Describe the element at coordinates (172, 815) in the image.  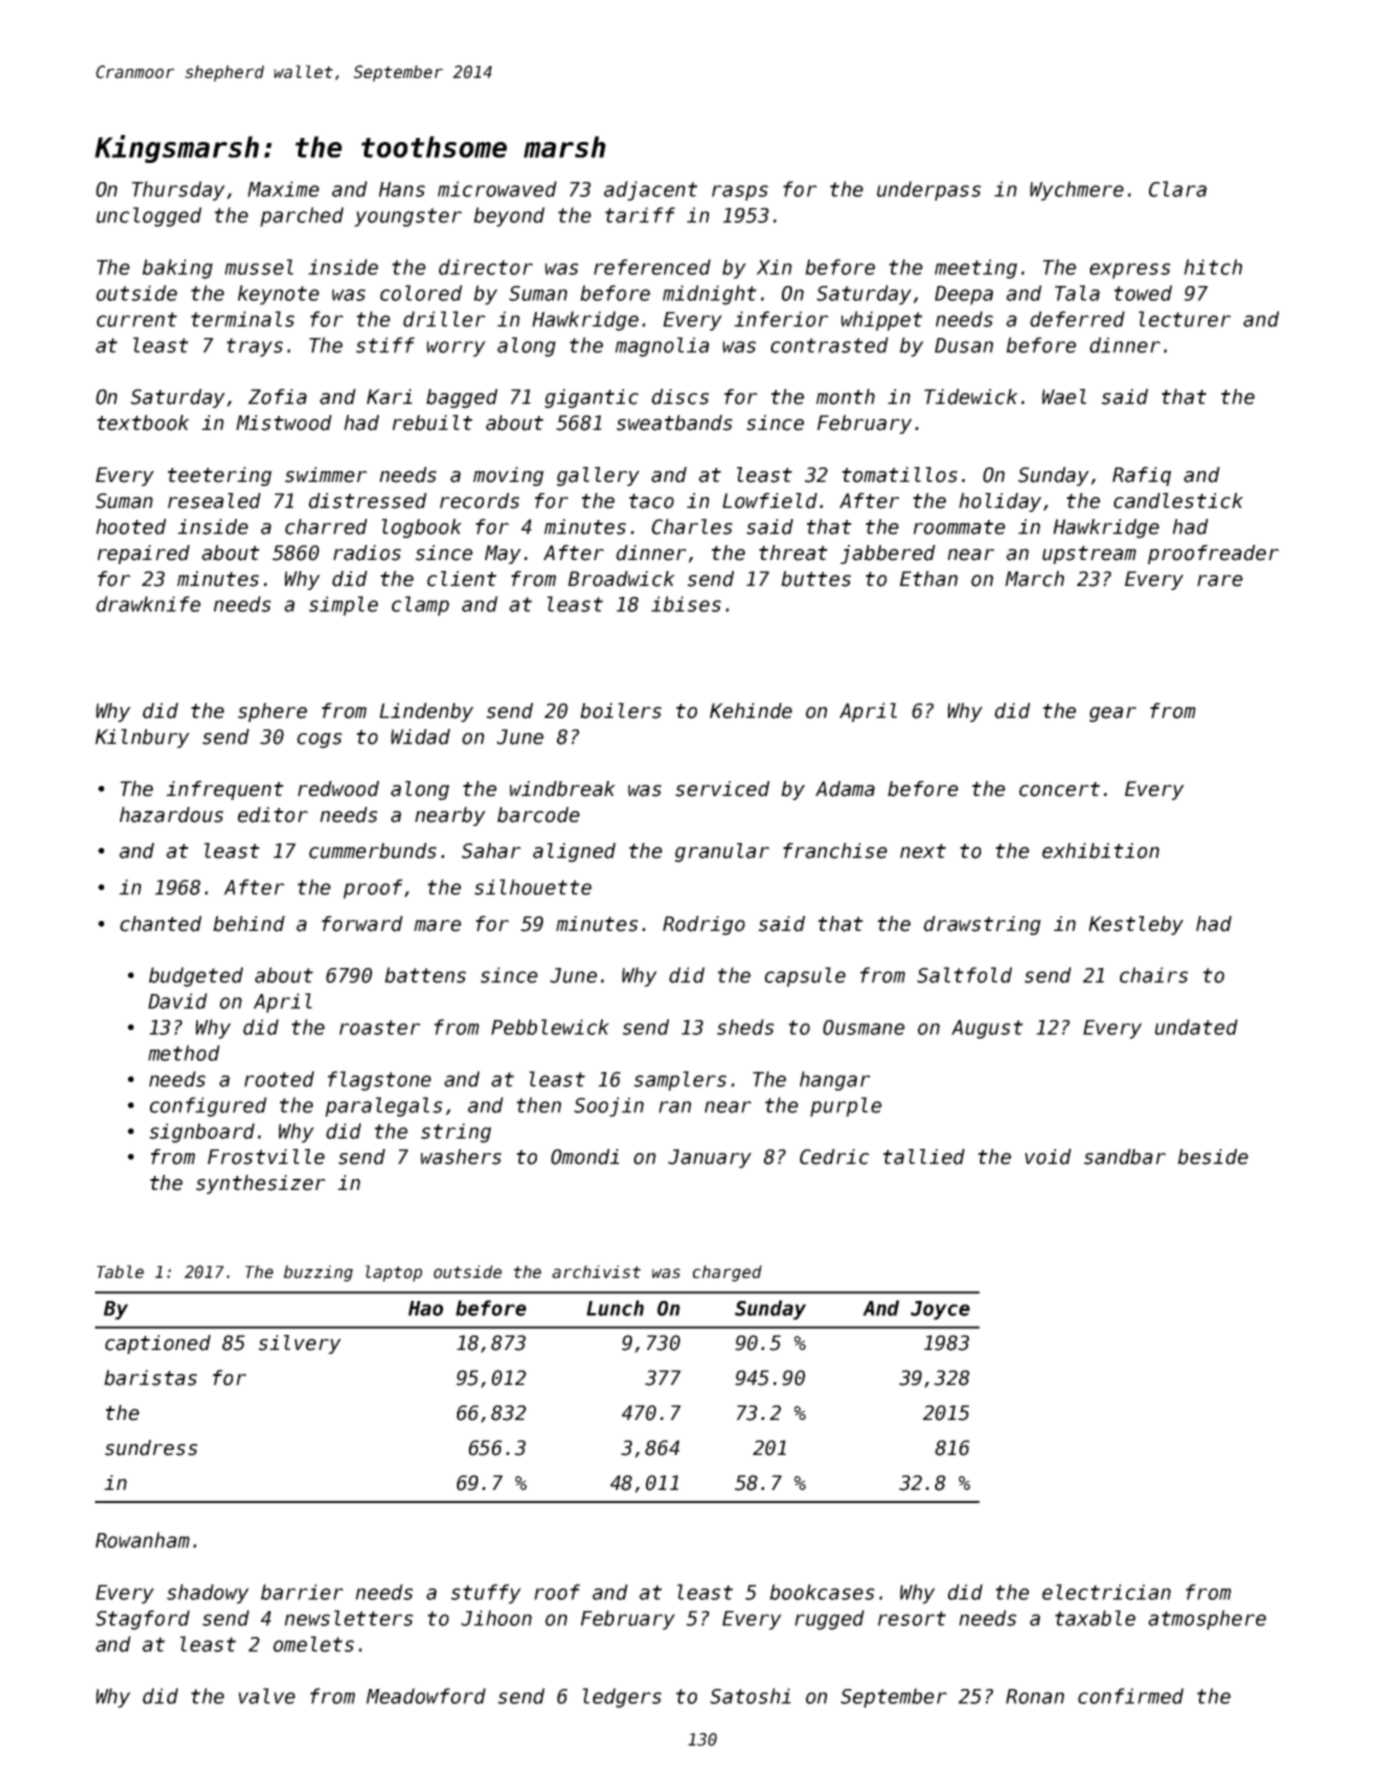
I see `hazardous` at that location.
